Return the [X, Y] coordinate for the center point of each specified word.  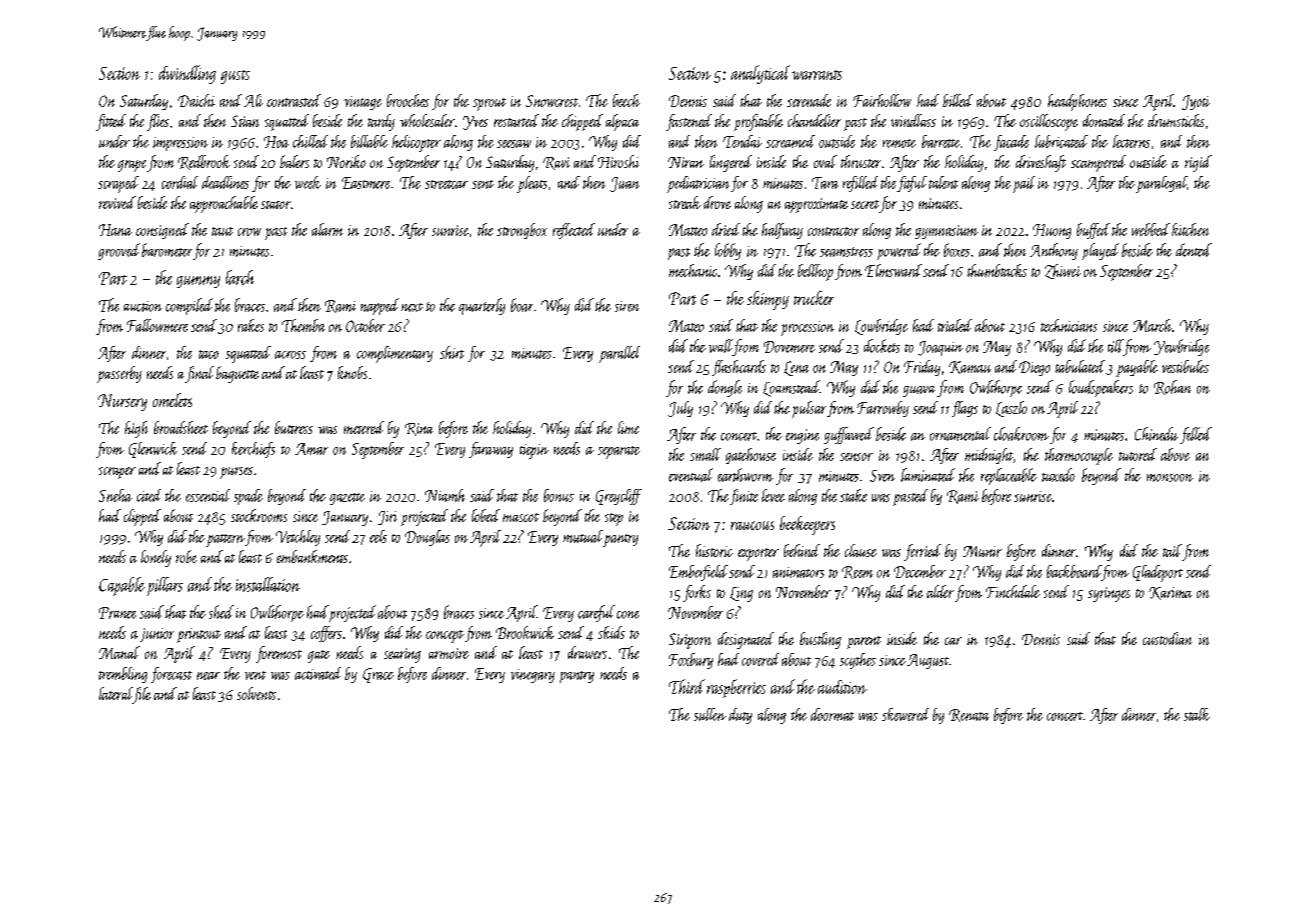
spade [248, 497]
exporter [758, 554]
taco [209, 354]
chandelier [814, 120]
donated [1104, 120]
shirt [452, 352]
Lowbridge [881, 327]
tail [1172, 550]
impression [180, 144]
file [142, 695]
